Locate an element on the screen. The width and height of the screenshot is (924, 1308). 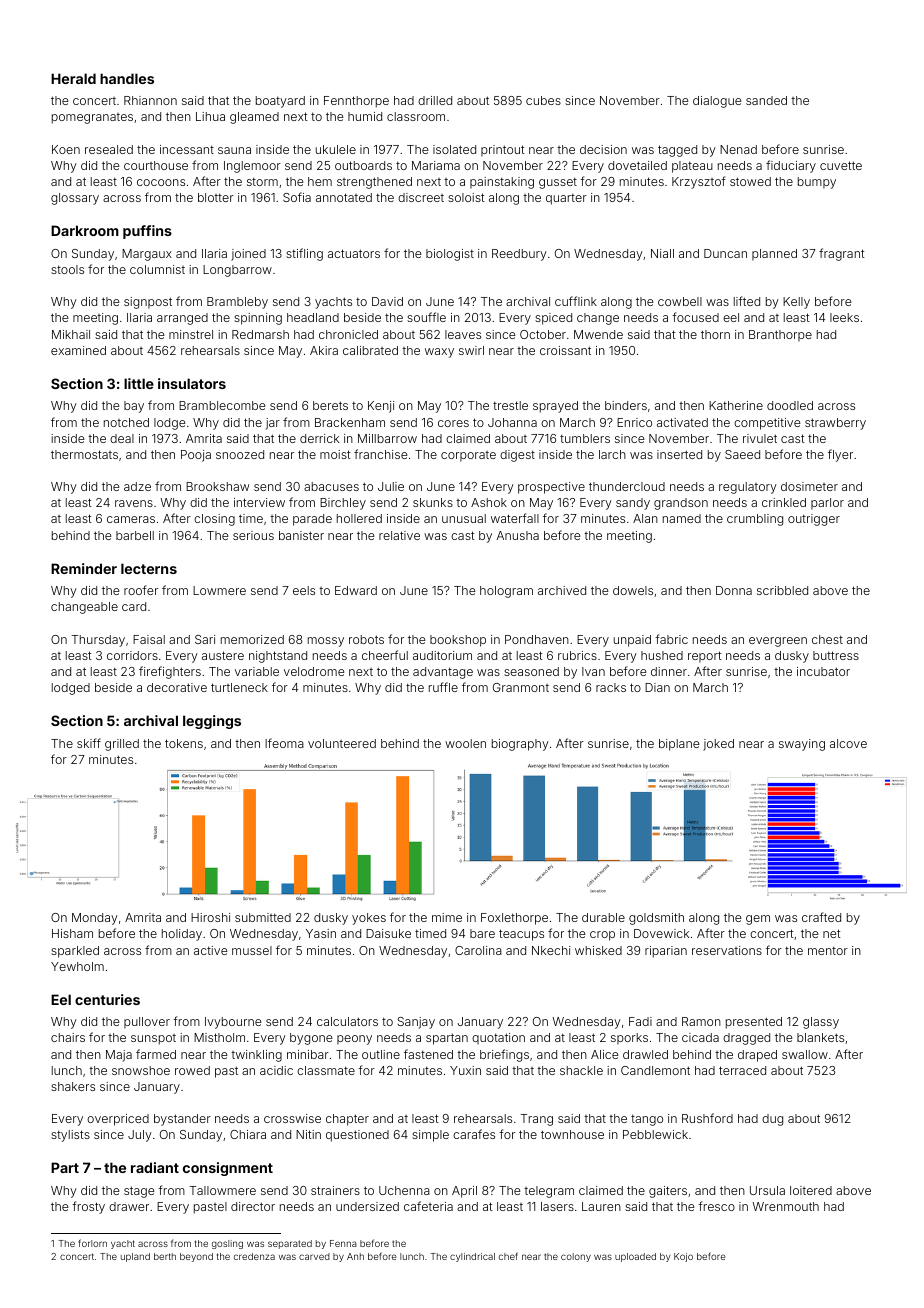
cuvette is located at coordinates (841, 165).
